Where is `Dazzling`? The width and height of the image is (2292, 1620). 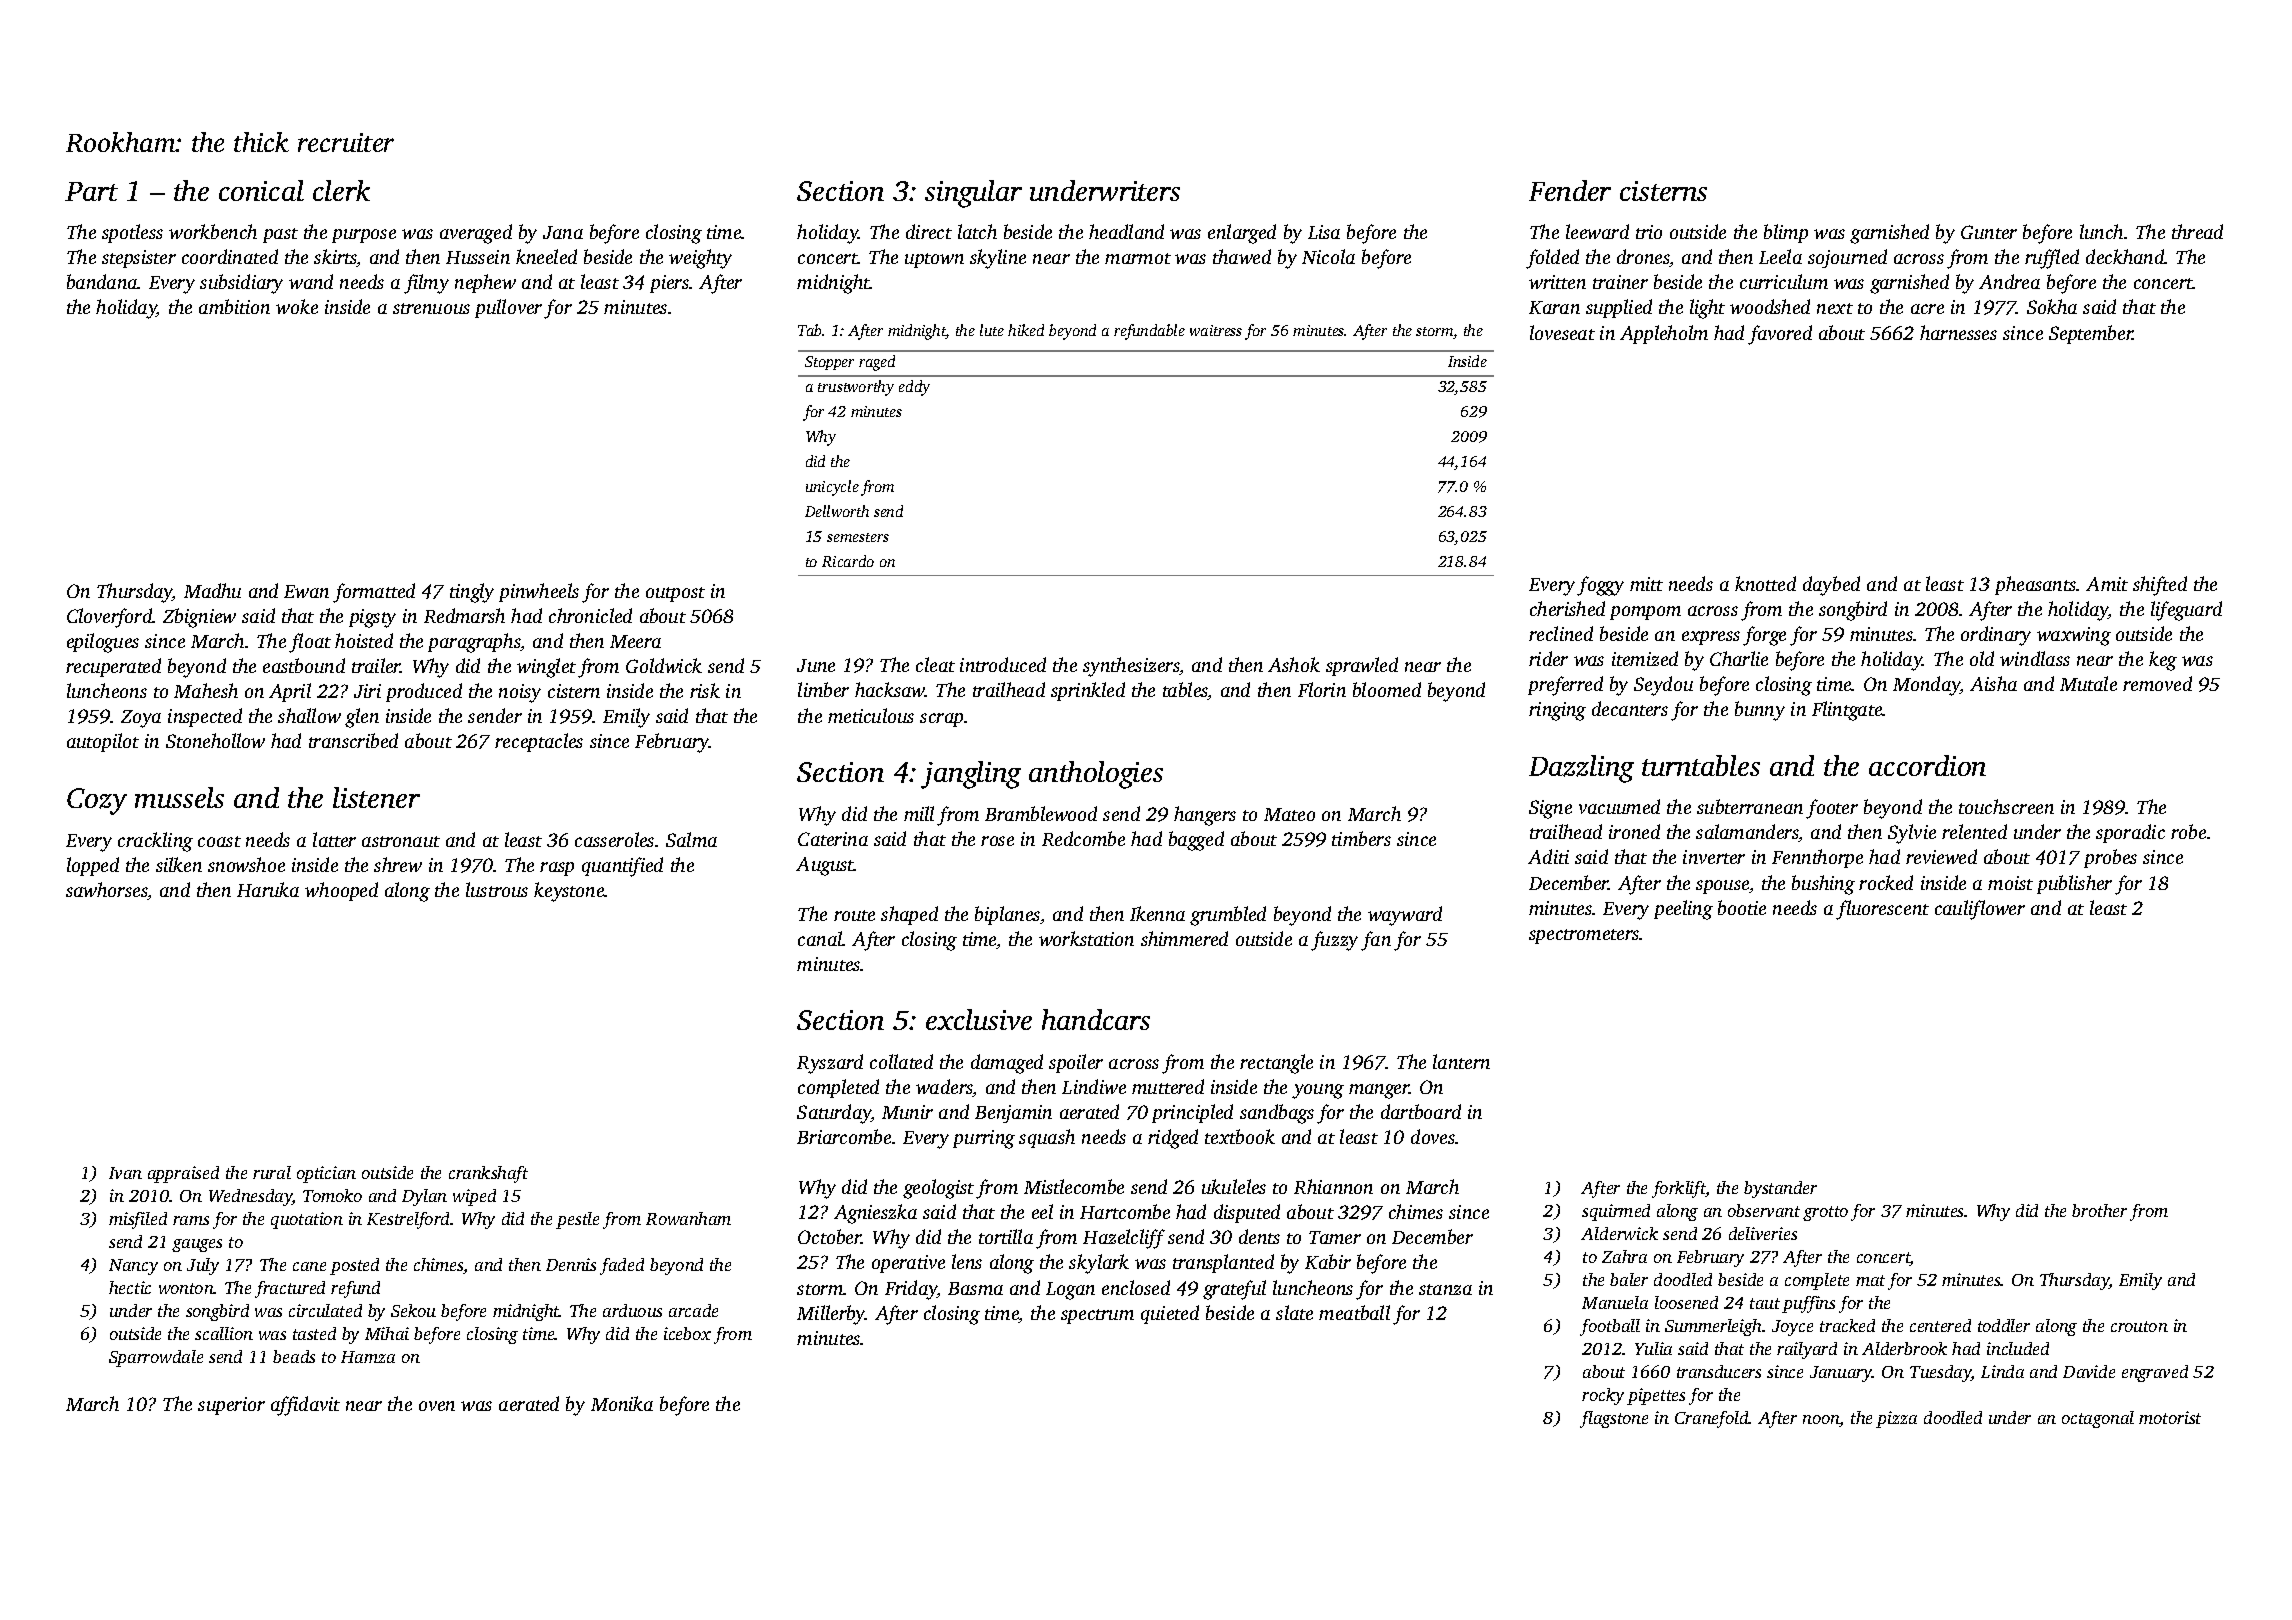
Dazzling is located at coordinates (1581, 769).
